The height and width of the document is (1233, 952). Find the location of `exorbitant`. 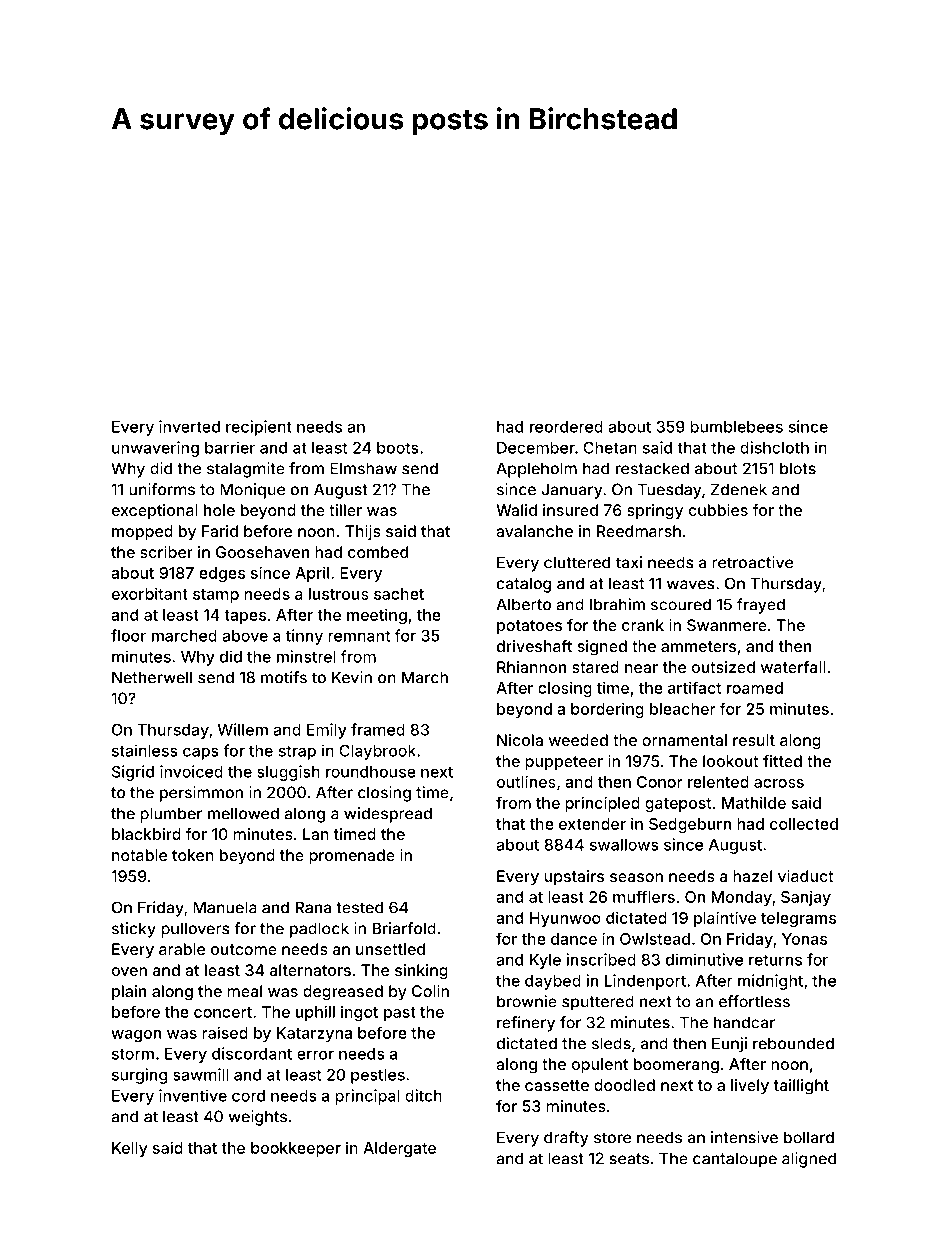

exorbitant is located at coordinates (150, 593).
